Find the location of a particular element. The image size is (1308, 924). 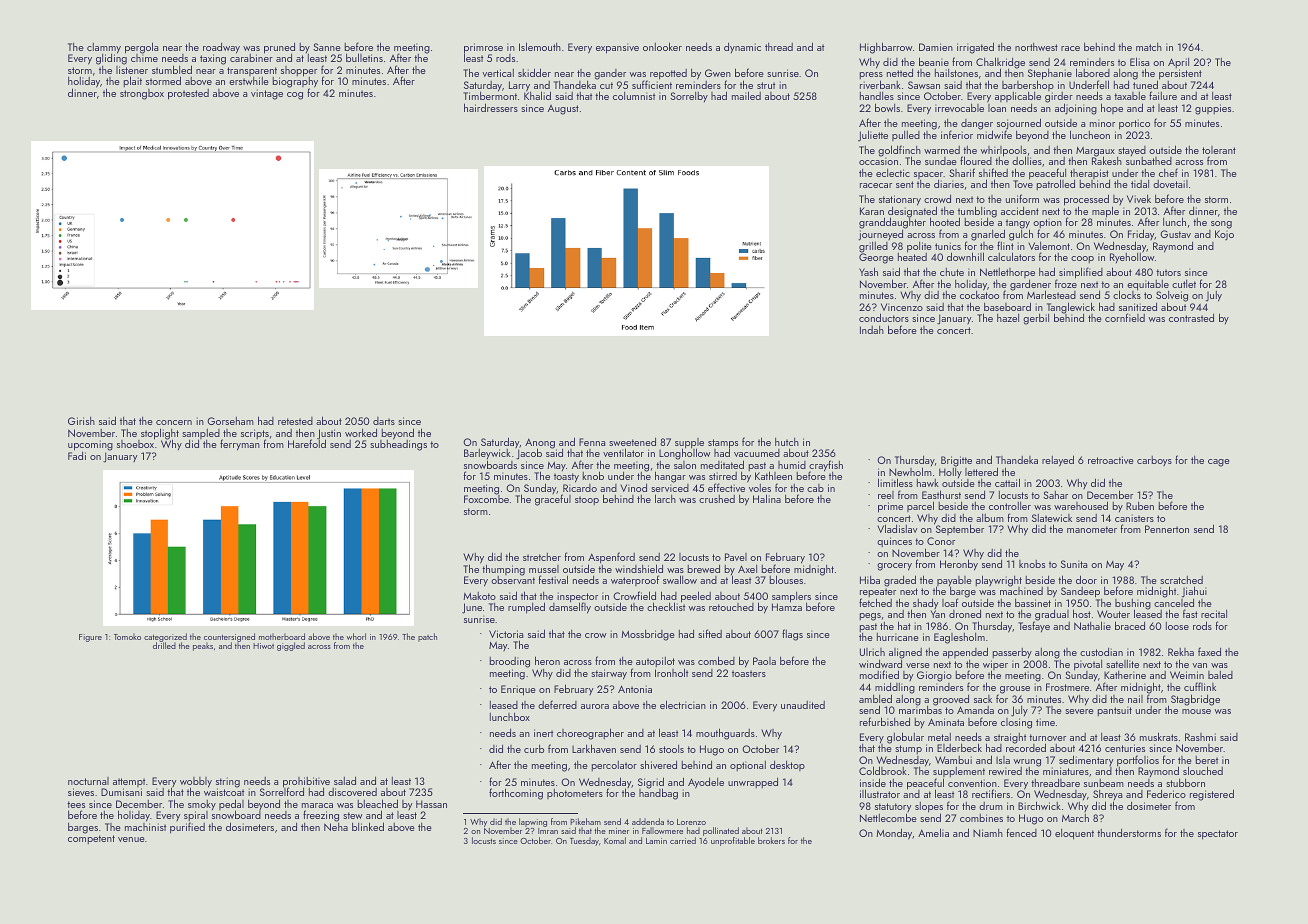

dynamic is located at coordinates (742, 47).
